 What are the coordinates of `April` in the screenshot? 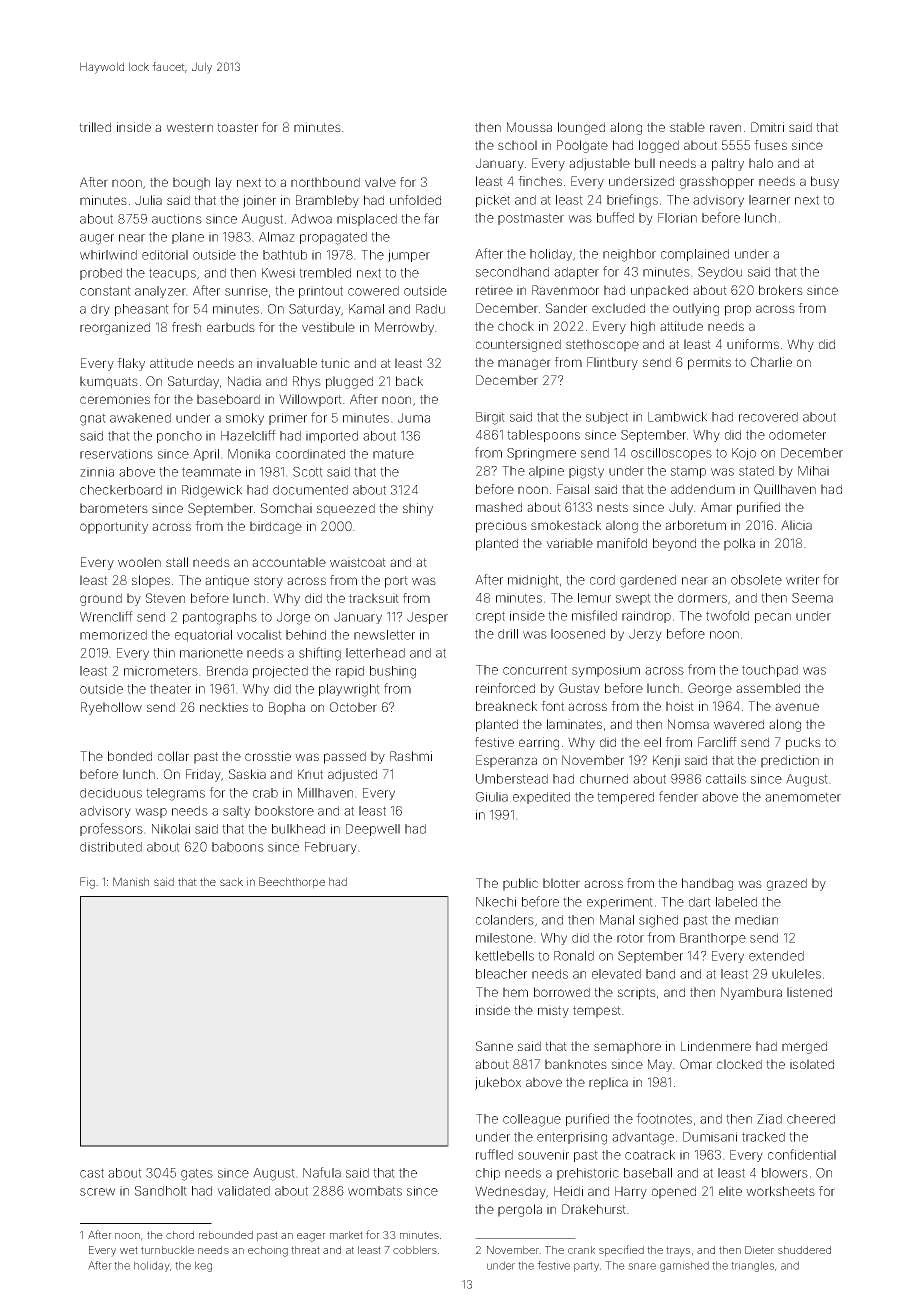 It's located at (206, 455).
